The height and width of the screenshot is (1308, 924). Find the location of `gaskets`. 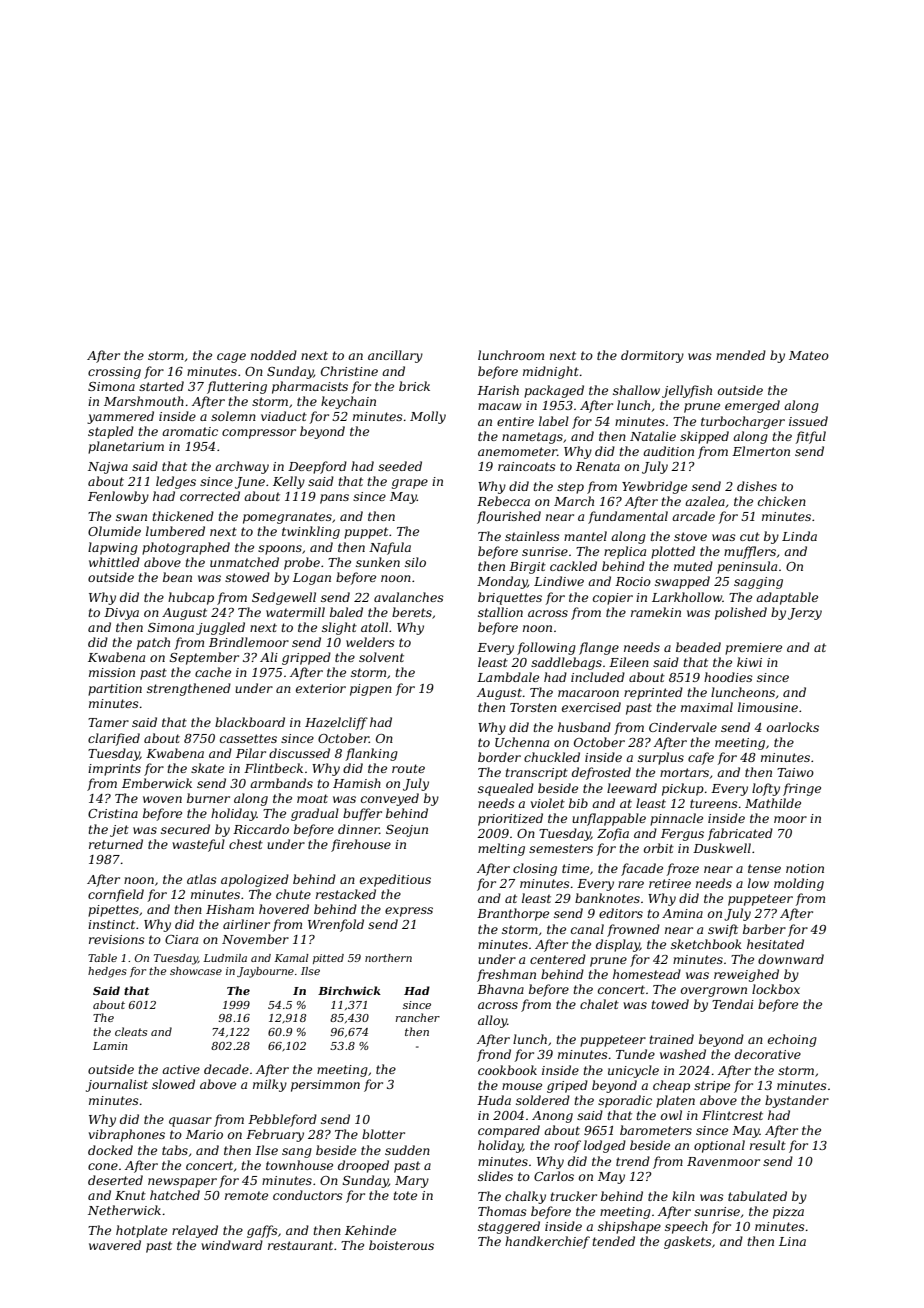

gaskets is located at coordinates (688, 1242).
